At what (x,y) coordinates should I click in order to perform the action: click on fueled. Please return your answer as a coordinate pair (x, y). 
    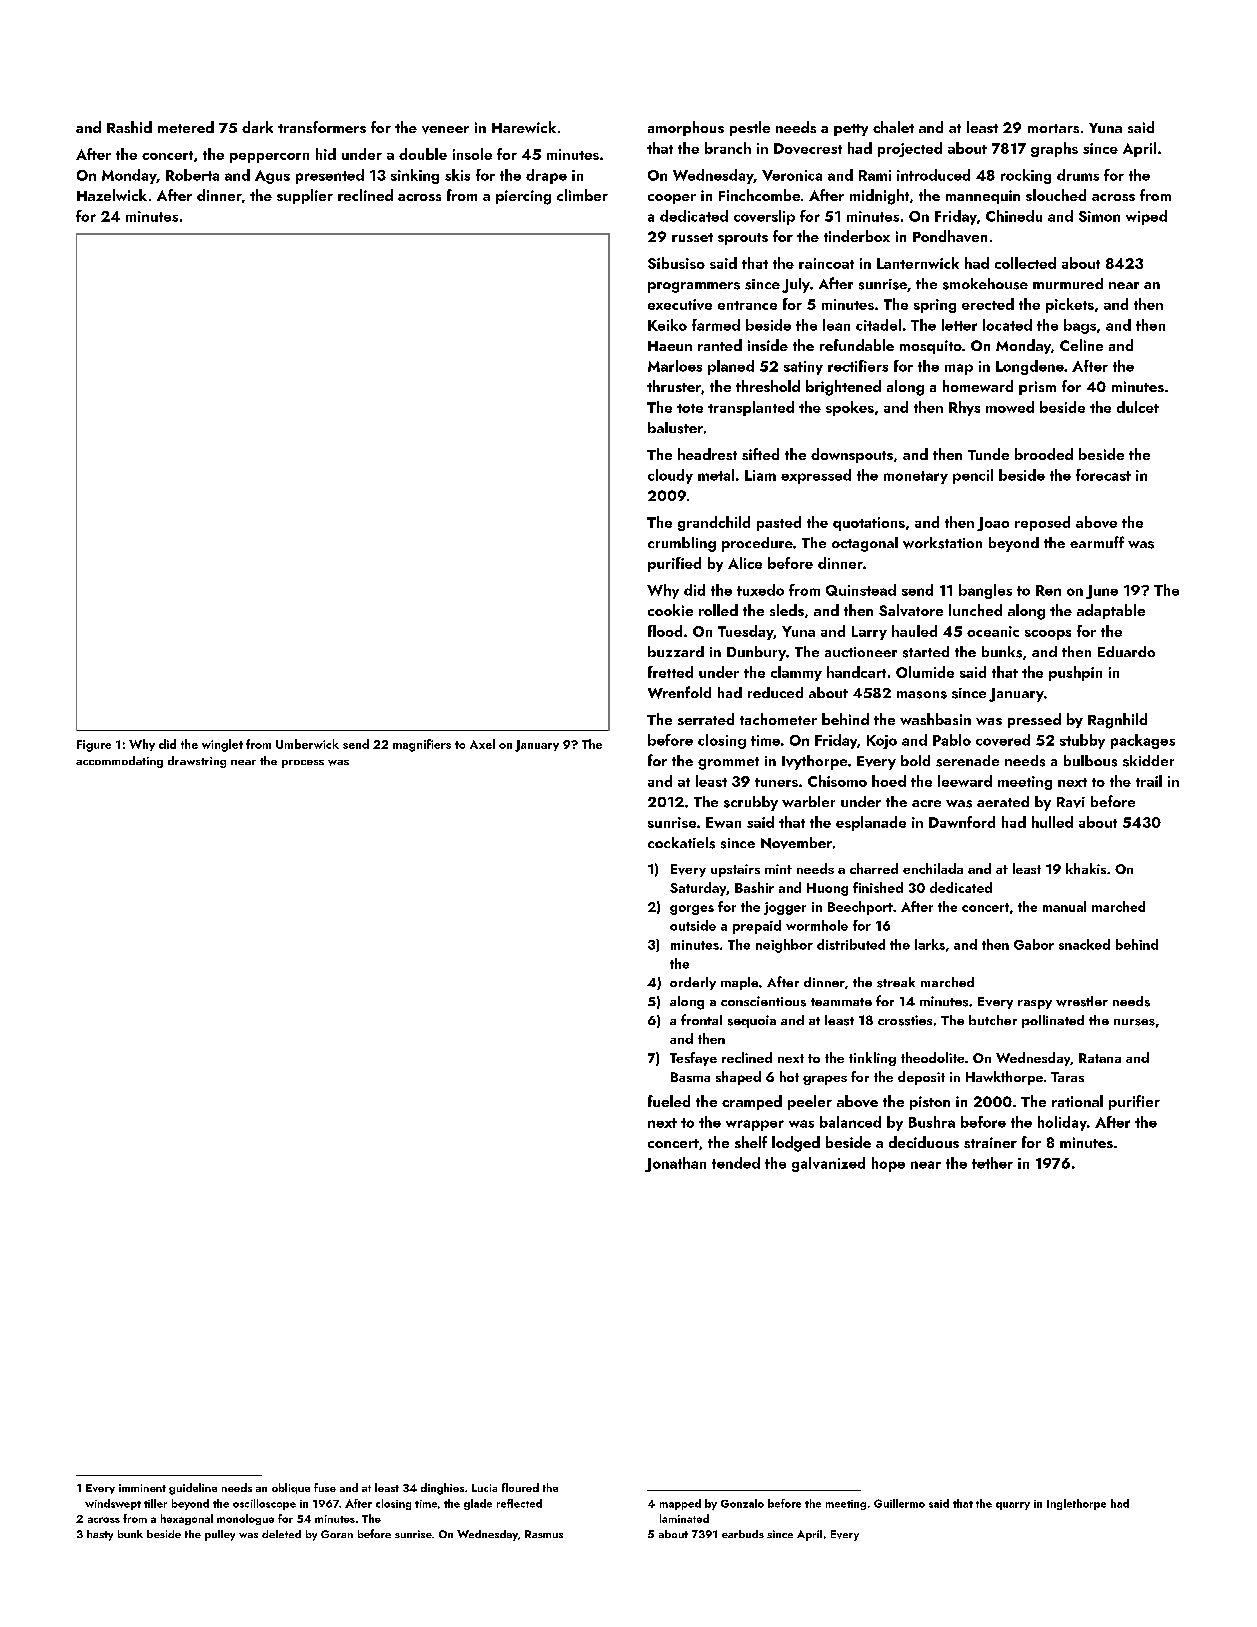
    Looking at the image, I should click on (669, 1101).
